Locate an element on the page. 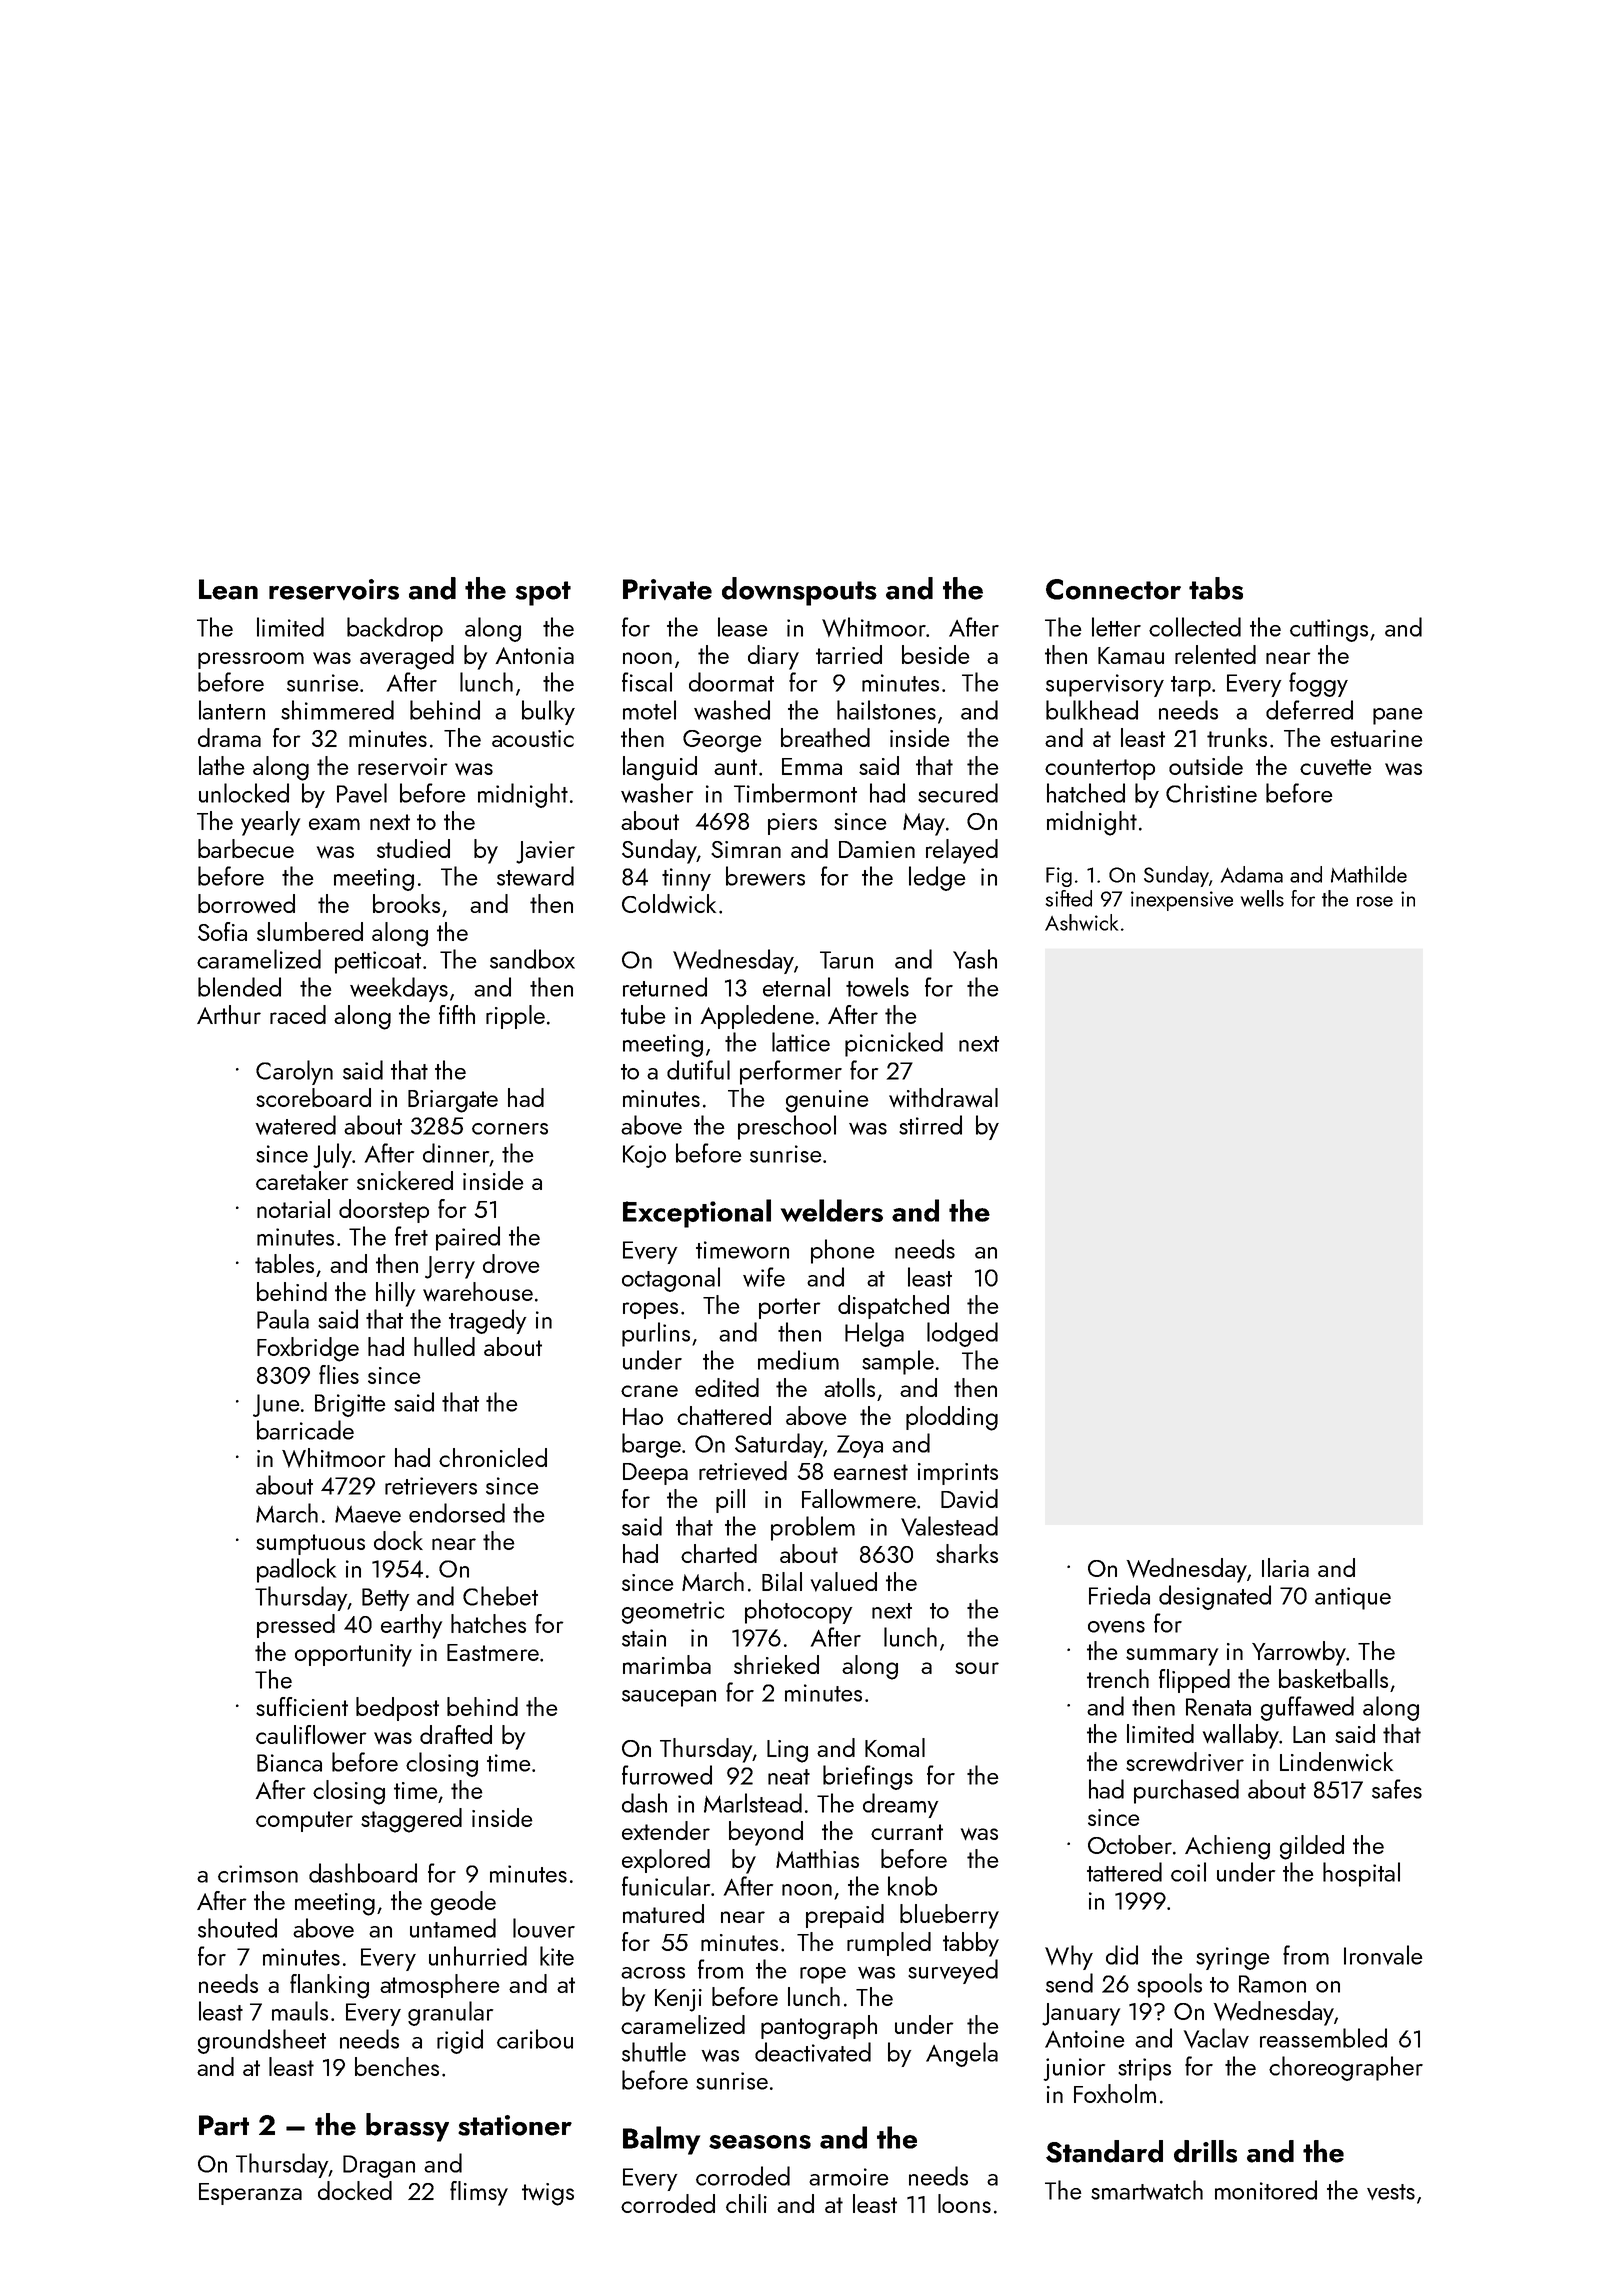  eternal is located at coordinates (796, 987).
